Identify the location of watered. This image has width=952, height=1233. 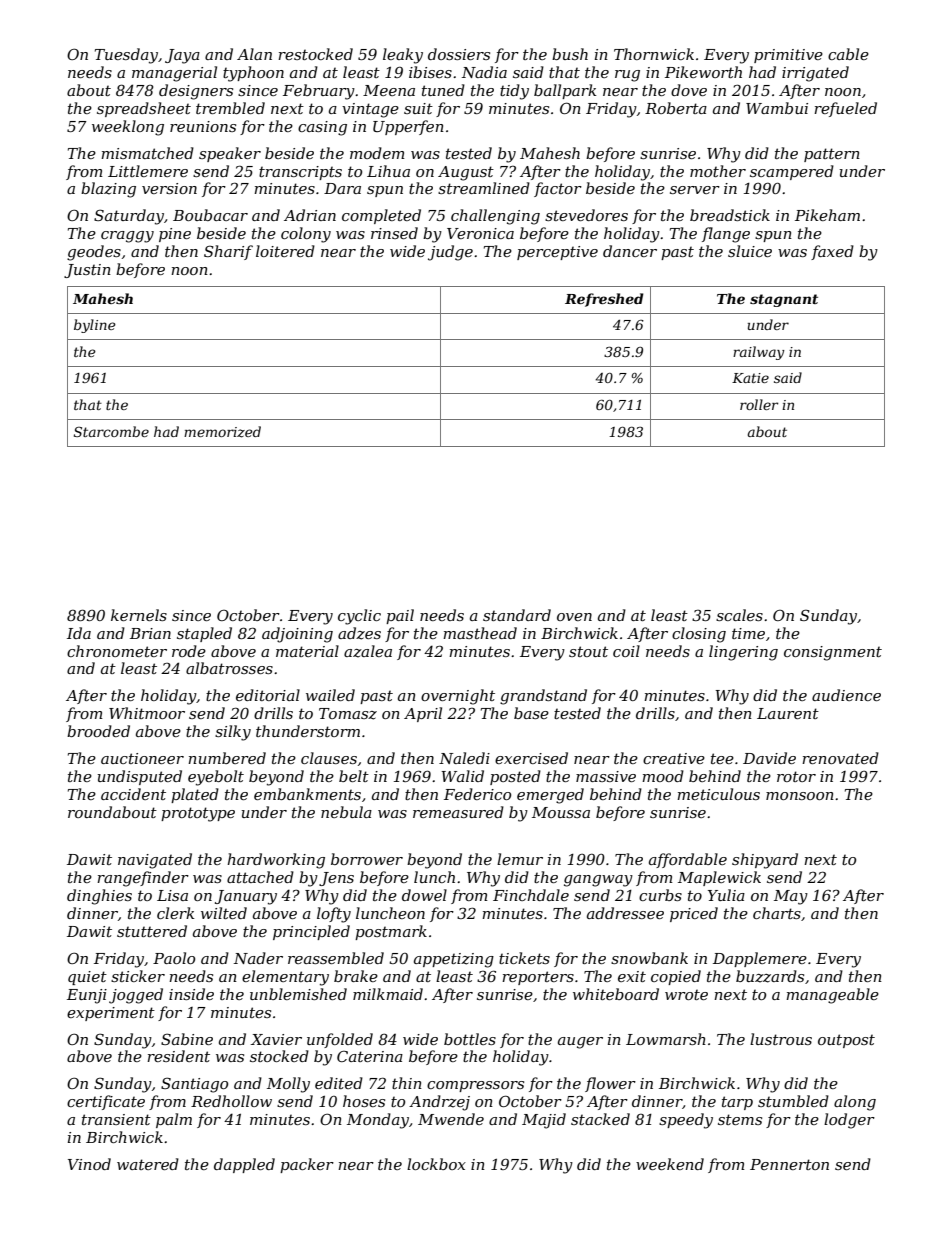
(148, 1164).
